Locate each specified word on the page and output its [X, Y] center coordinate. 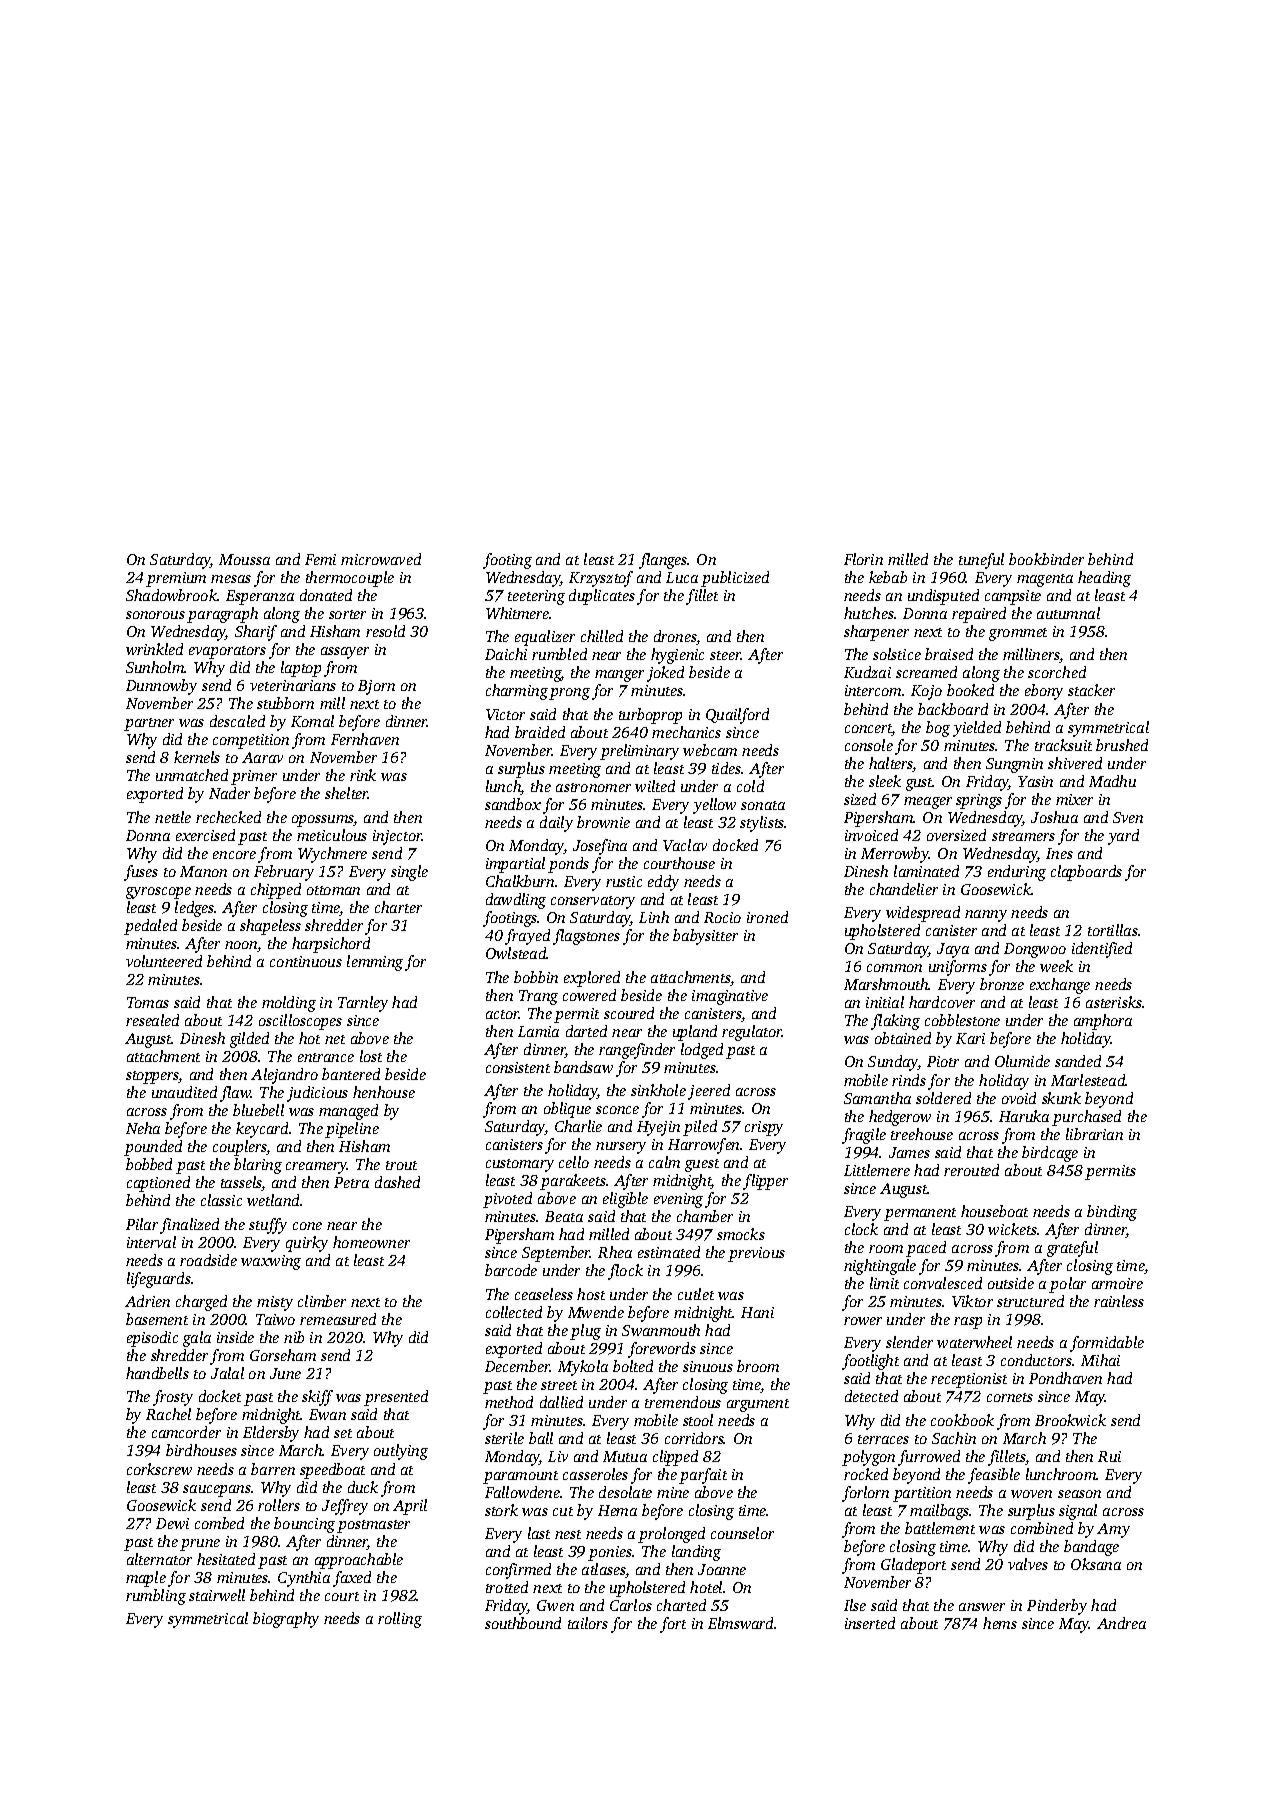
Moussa [244, 559]
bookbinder [1046, 559]
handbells [157, 1373]
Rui [1109, 1456]
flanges [663, 561]
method [509, 1402]
